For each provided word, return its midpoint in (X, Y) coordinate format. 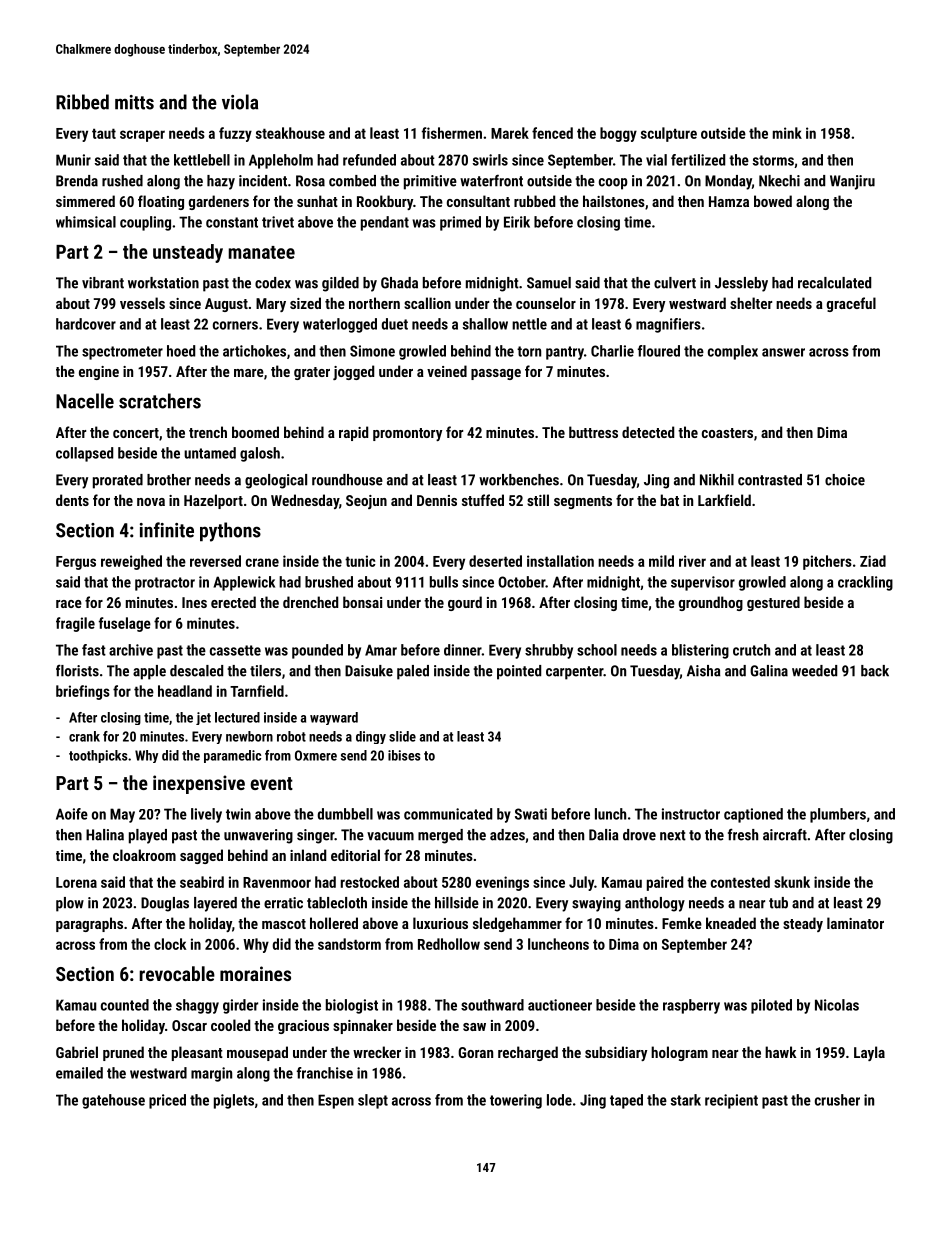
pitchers (827, 562)
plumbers (838, 815)
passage (496, 374)
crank (84, 736)
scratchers (160, 401)
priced (167, 1101)
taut (104, 133)
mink (787, 133)
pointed (519, 672)
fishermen (452, 133)
